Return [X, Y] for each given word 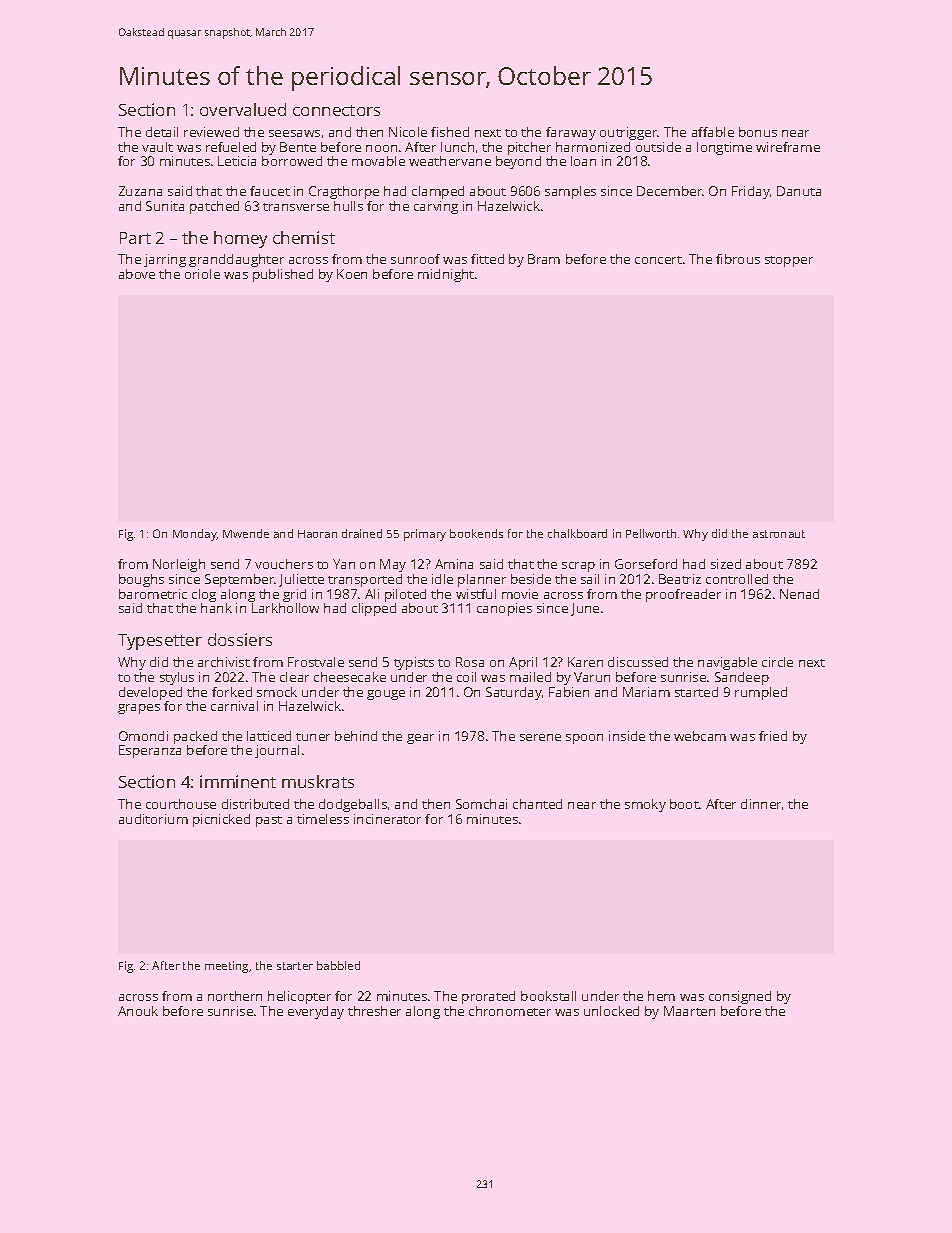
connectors [336, 110]
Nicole [408, 132]
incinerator [387, 819]
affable [713, 132]
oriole [202, 274]
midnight [446, 275]
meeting [226, 967]
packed [195, 737]
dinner [761, 804]
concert [658, 260]
